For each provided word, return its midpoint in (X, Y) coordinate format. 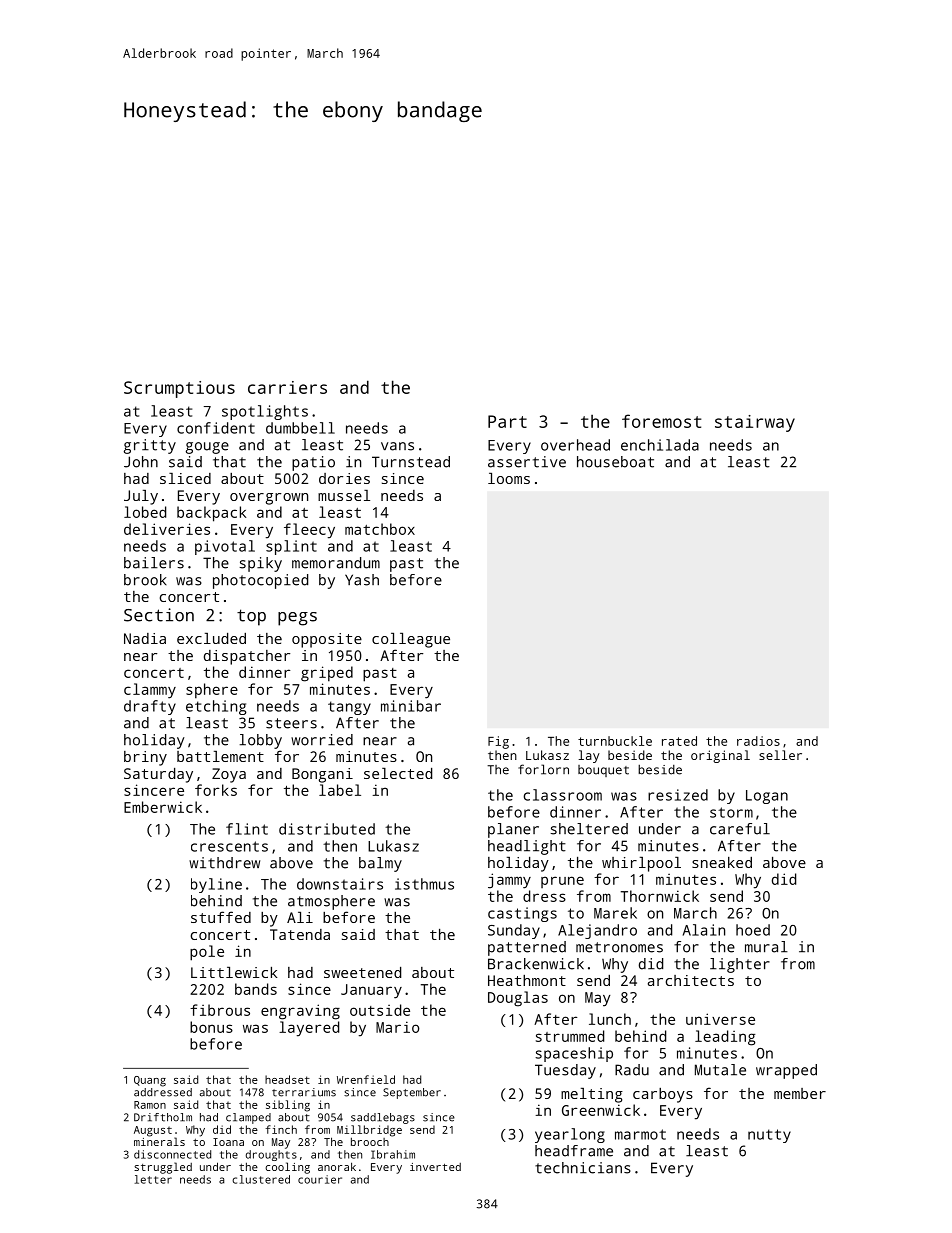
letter (153, 1179)
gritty (150, 446)
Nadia (145, 638)
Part (507, 421)
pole (207, 953)
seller (780, 755)
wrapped (786, 1071)
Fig (498, 742)
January (371, 991)
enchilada (660, 445)
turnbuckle (615, 741)
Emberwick (163, 807)
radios (758, 741)
